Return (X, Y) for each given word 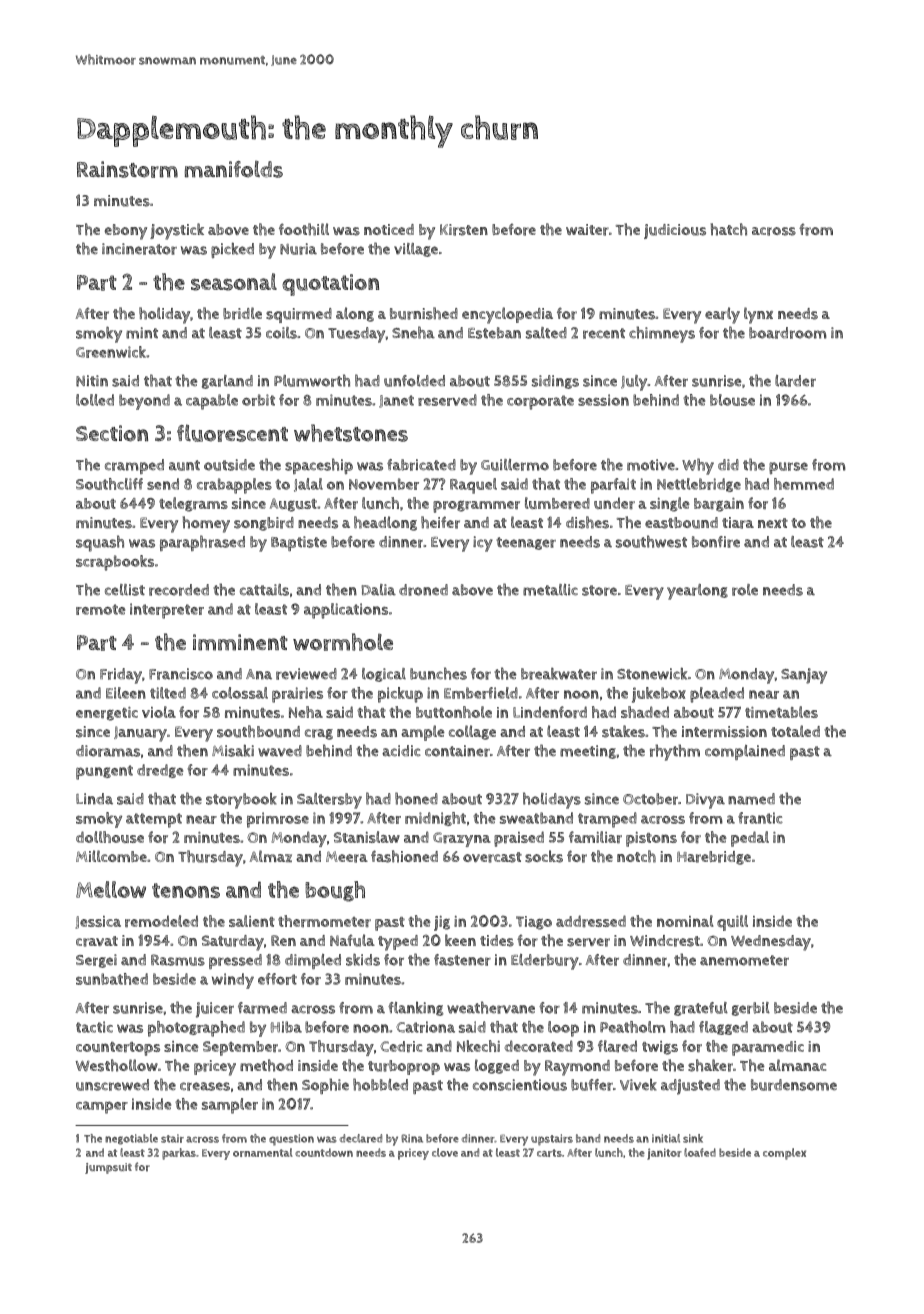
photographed (196, 1029)
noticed (389, 229)
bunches (438, 673)
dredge (160, 771)
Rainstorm (127, 169)
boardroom (788, 333)
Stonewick (652, 673)
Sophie (325, 1086)
